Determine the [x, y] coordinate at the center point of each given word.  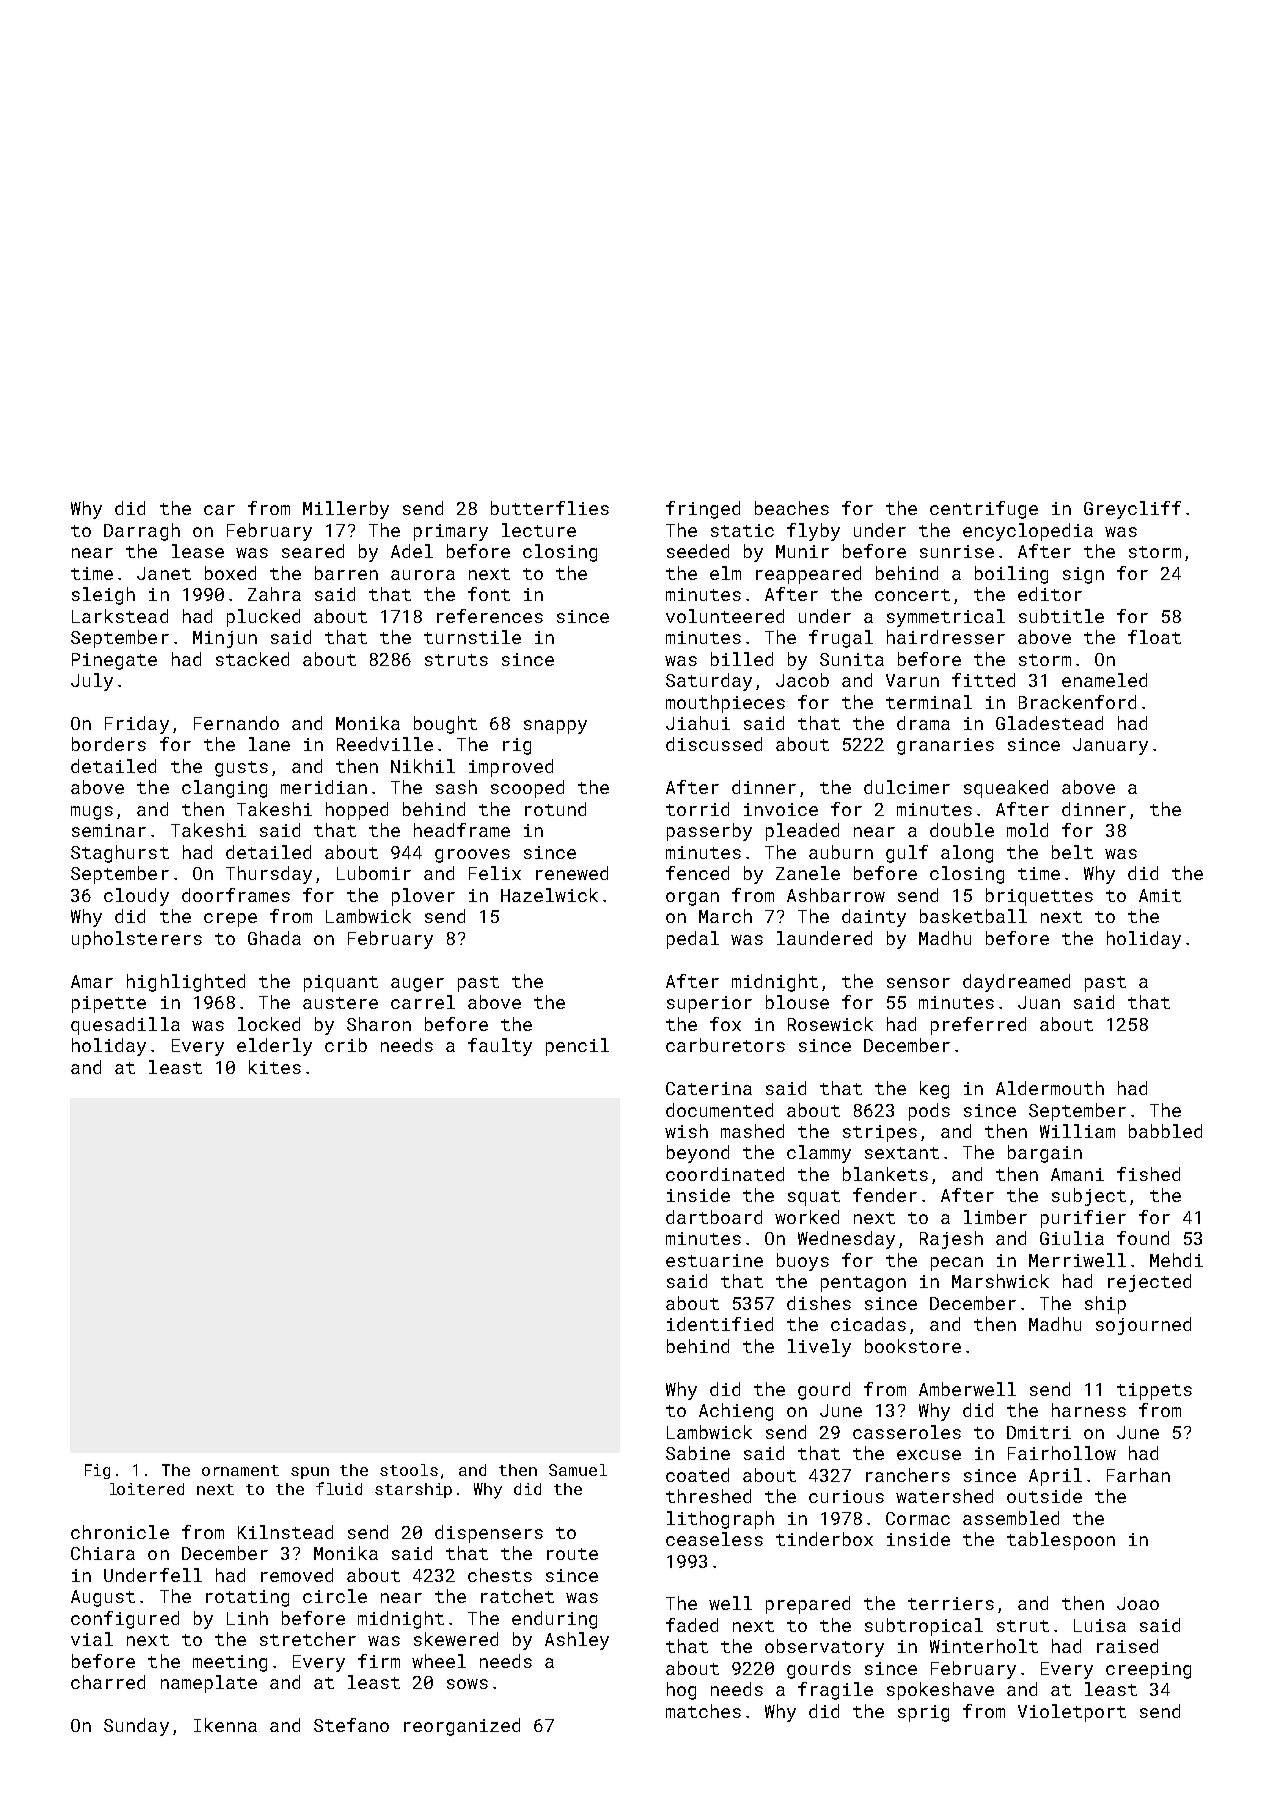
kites [275, 1067]
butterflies [550, 508]
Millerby [346, 510]
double [962, 830]
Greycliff [1132, 510]
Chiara [103, 1553]
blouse [797, 1002]
